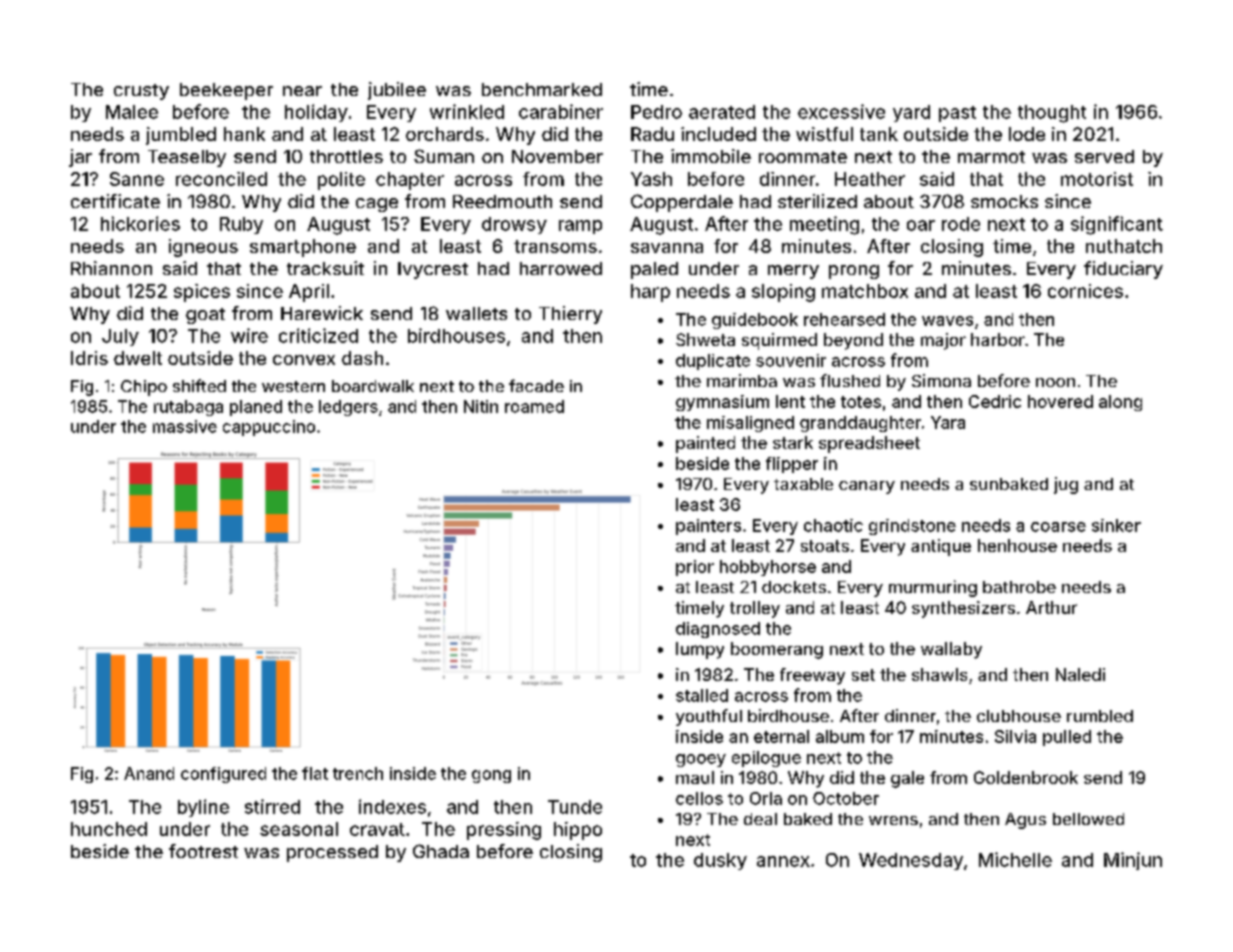  What do you see at coordinates (89, 358) in the document?
I see `Idris` at bounding box center [89, 358].
